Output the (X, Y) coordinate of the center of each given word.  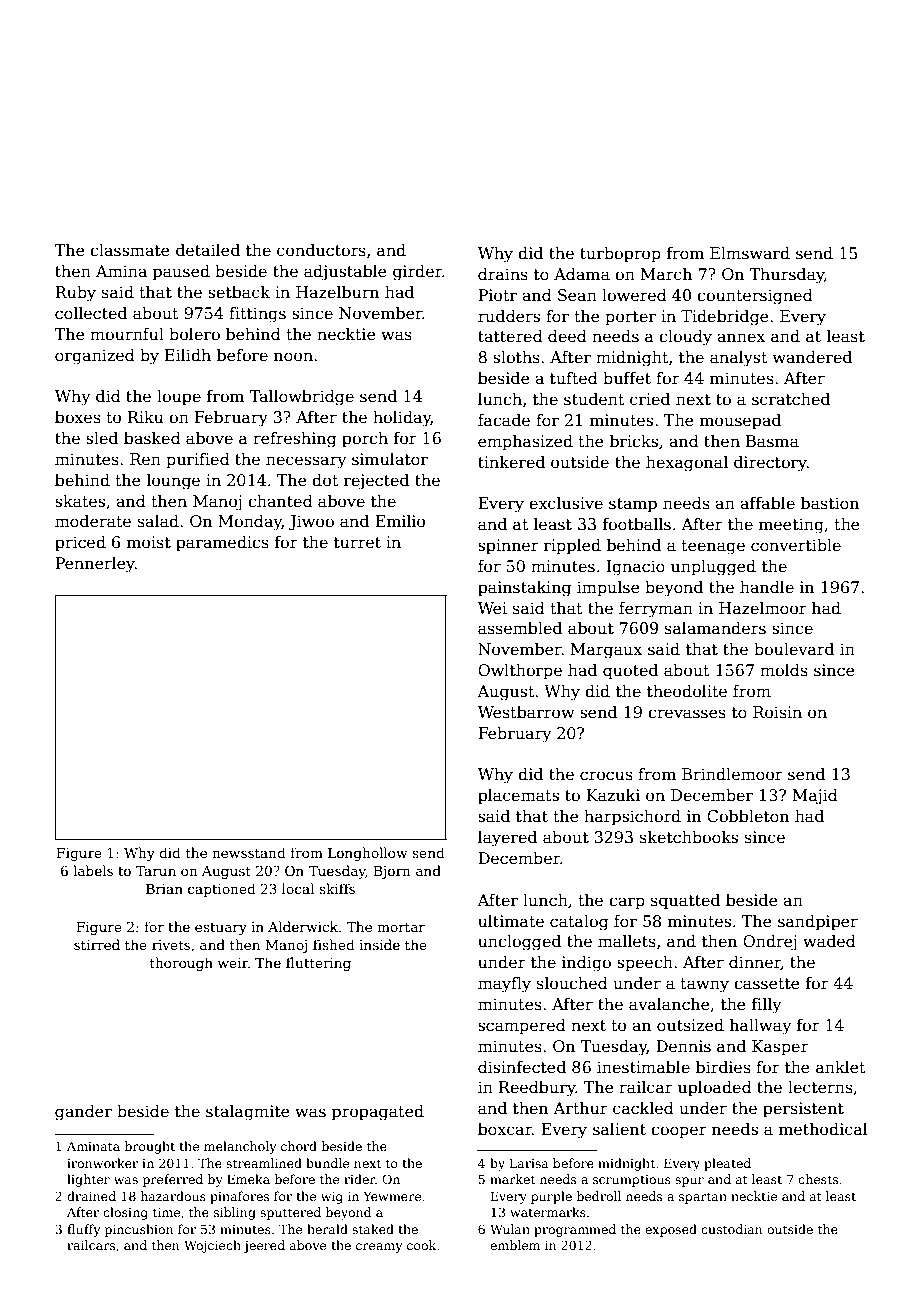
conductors (321, 250)
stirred (97, 944)
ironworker (102, 1163)
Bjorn (392, 872)
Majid (815, 797)
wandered (812, 357)
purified (198, 461)
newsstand (249, 852)
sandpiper (818, 923)
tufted (574, 378)
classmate (130, 250)
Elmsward (750, 253)
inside (379, 944)
